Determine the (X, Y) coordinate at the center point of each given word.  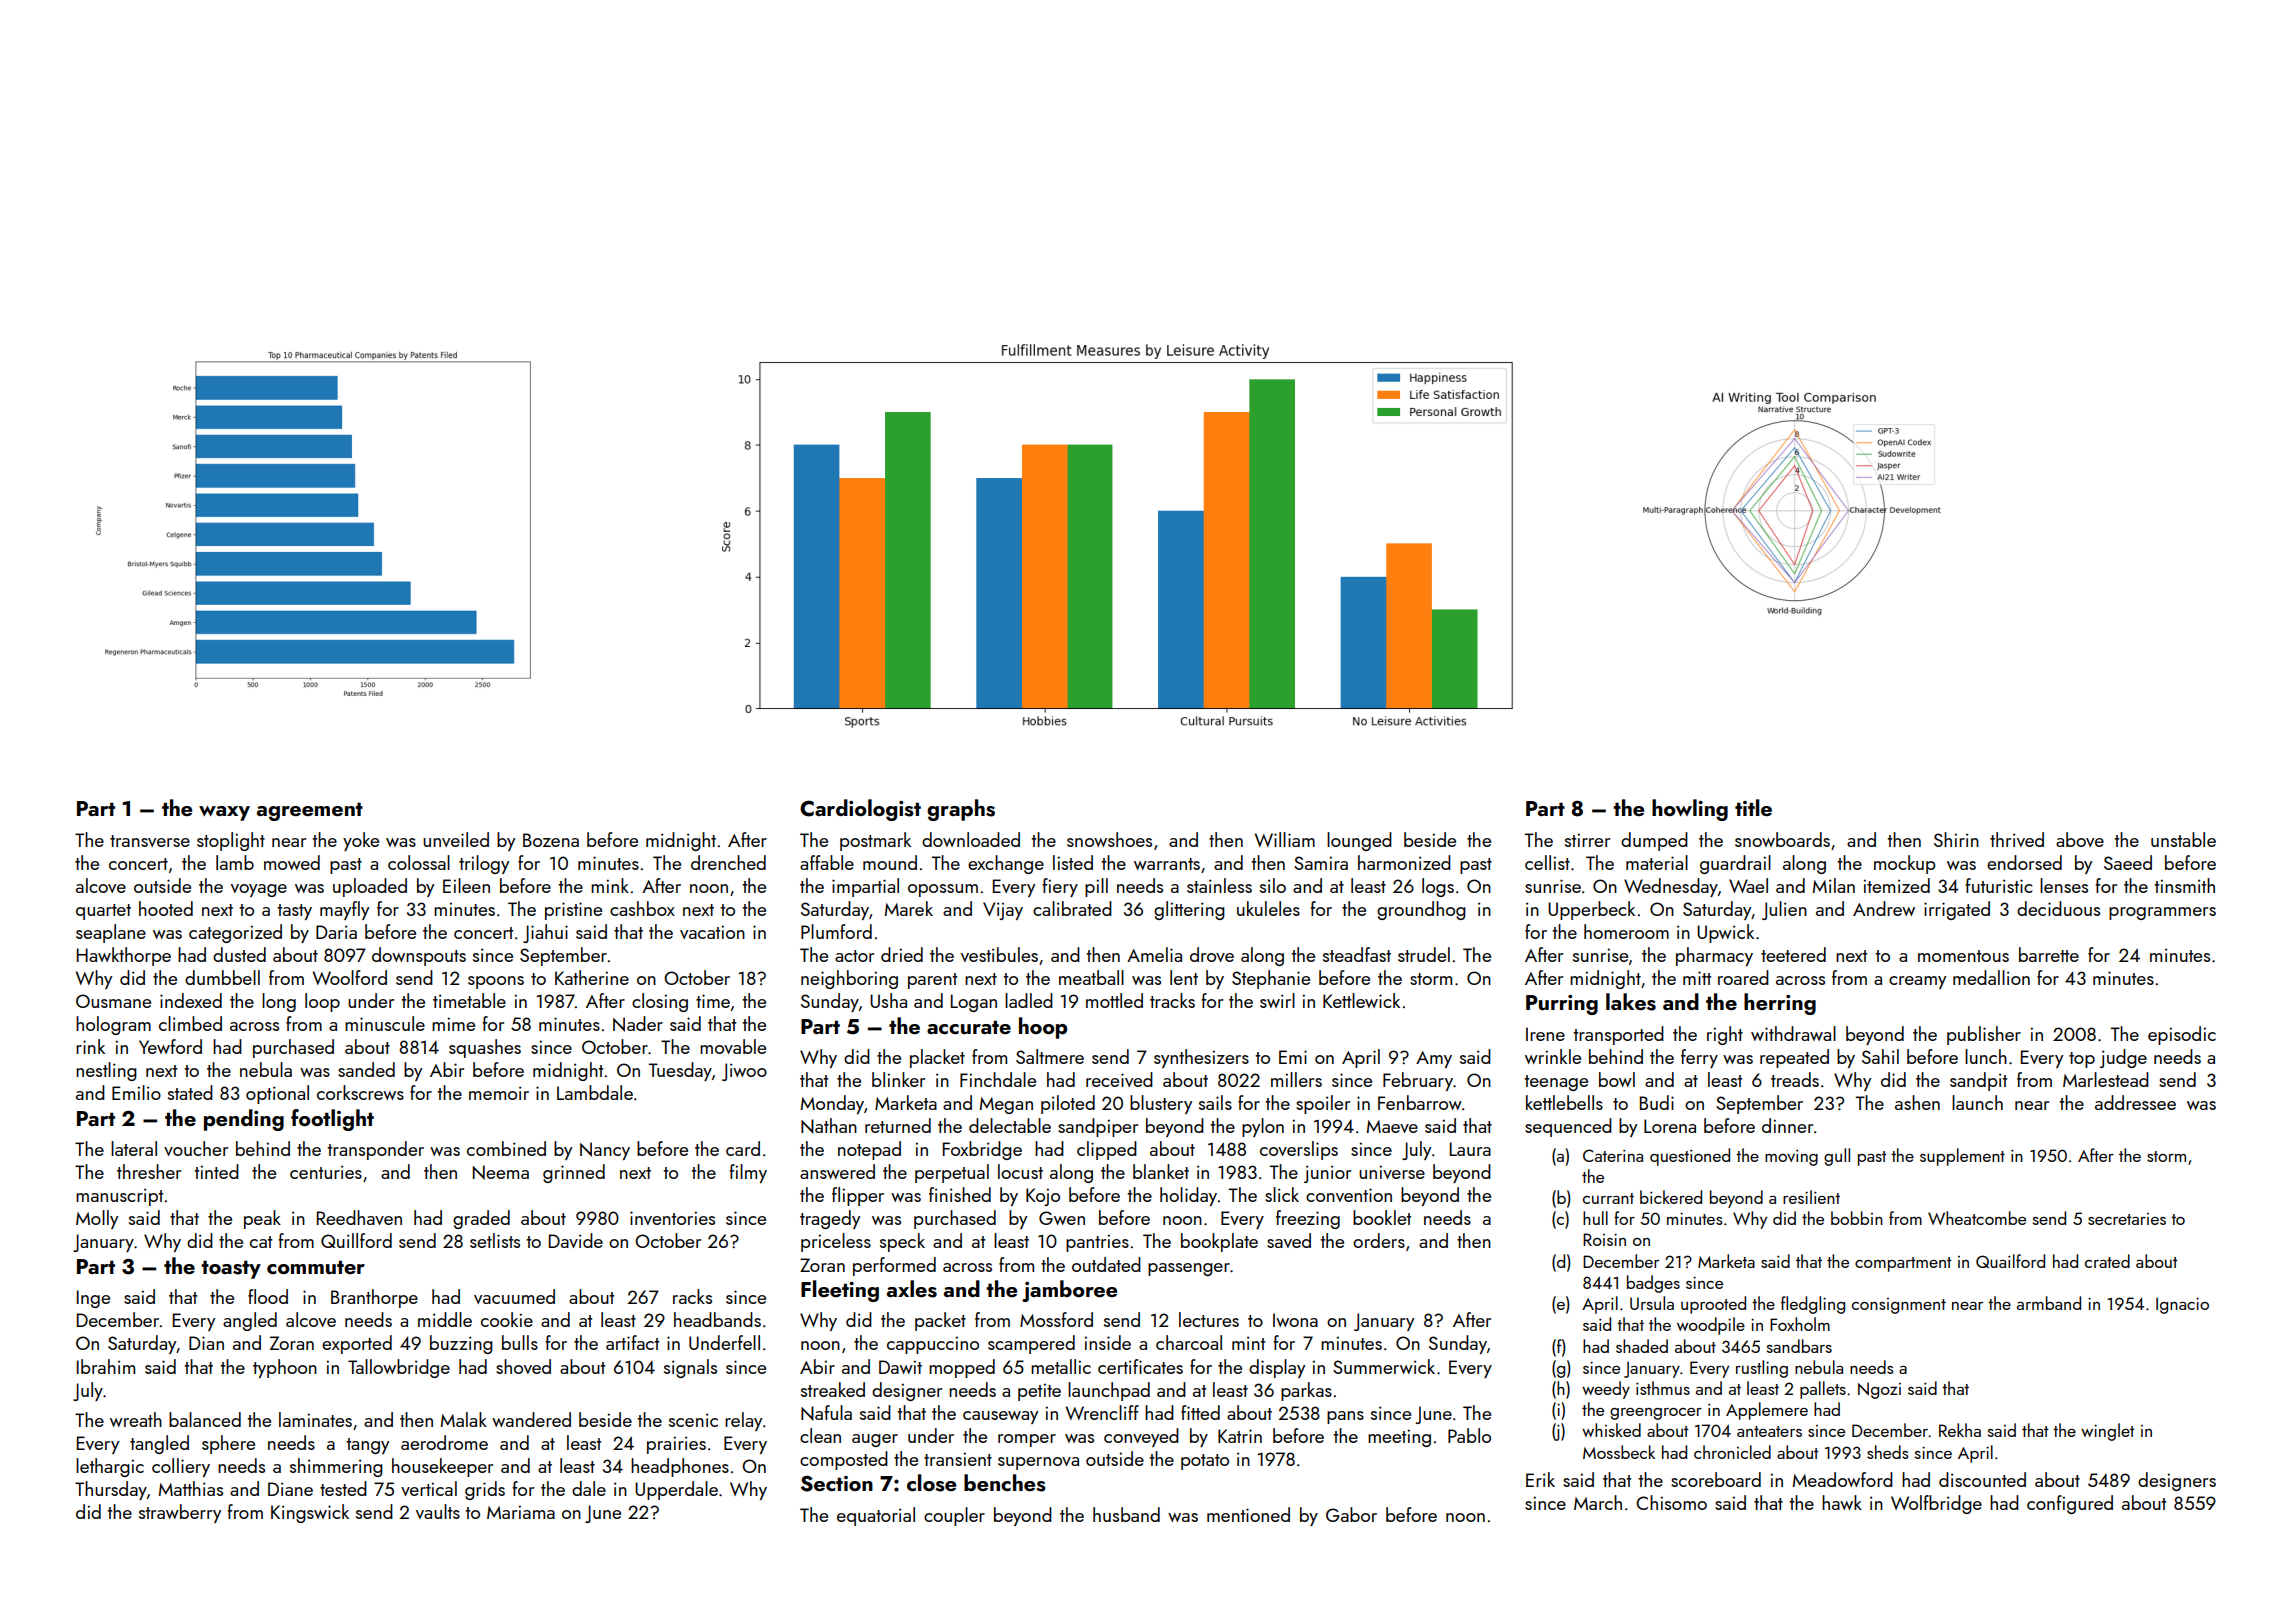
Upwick (1725, 933)
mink (610, 885)
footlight (332, 1120)
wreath (136, 1419)
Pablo (1469, 1435)
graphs (961, 810)
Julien (1784, 910)
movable (733, 1046)
